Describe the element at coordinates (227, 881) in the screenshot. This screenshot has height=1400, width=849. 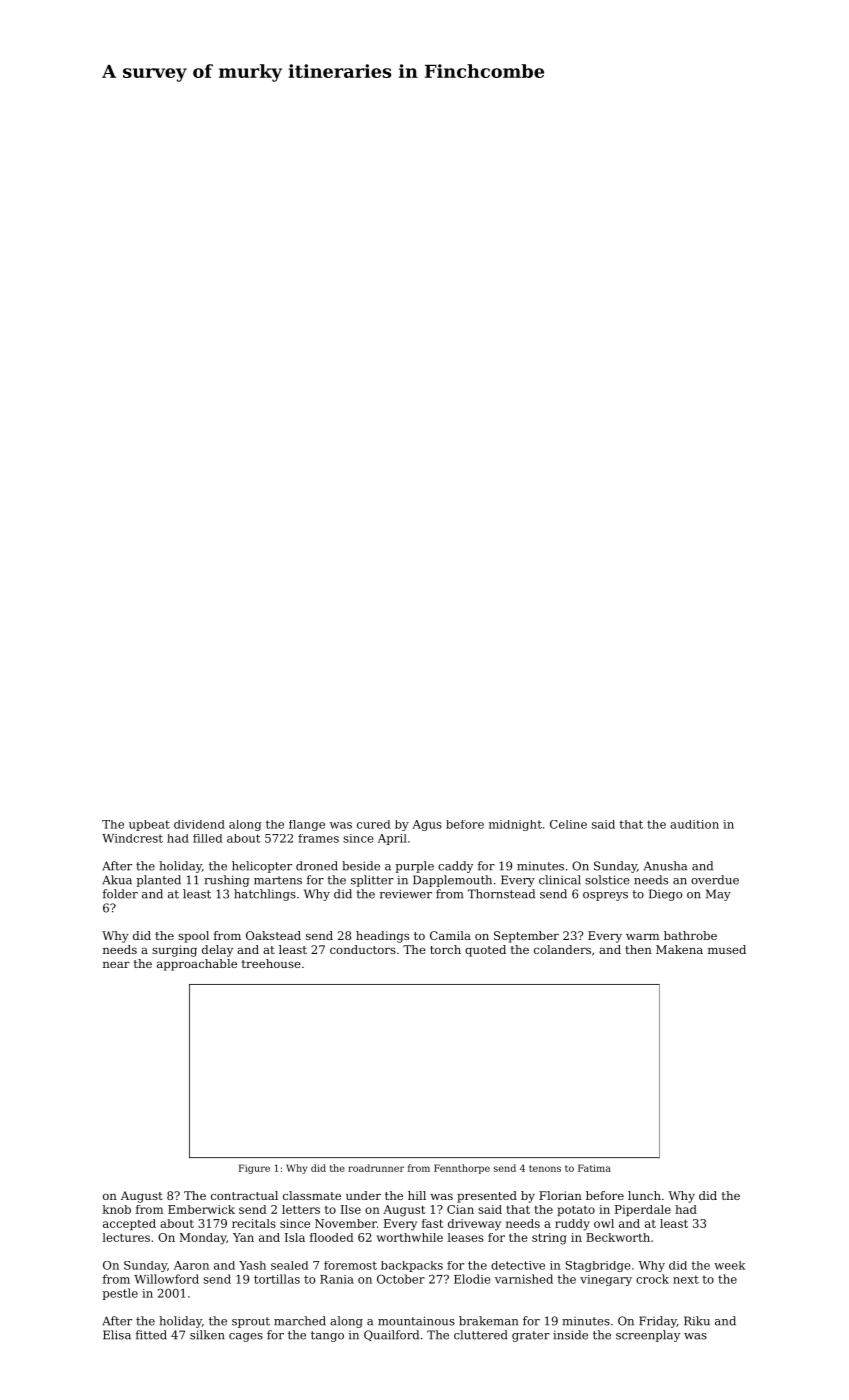
I see `rushing` at that location.
